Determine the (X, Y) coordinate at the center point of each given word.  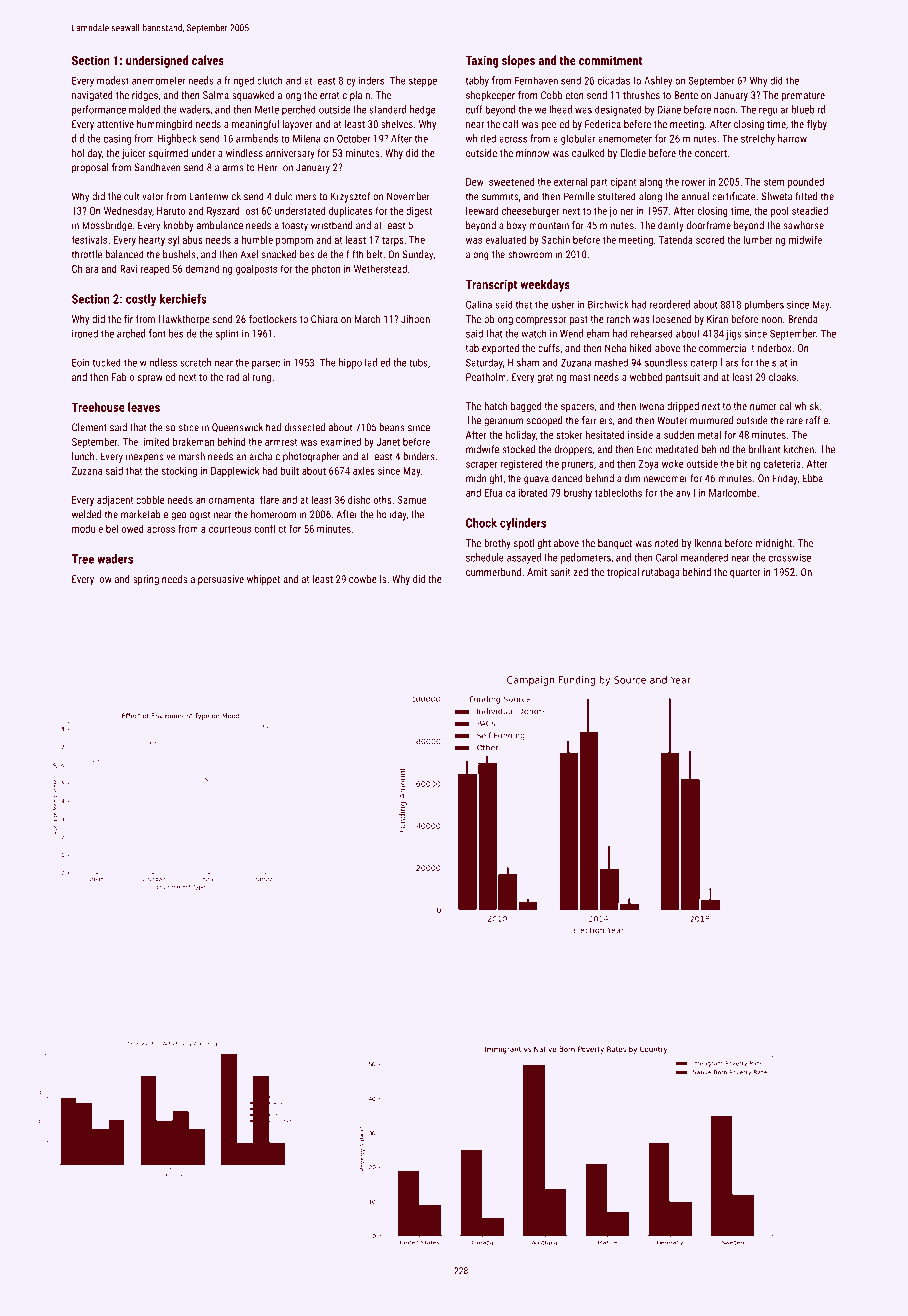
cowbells (367, 579)
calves (208, 60)
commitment (610, 60)
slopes (518, 61)
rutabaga (661, 573)
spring (146, 580)
